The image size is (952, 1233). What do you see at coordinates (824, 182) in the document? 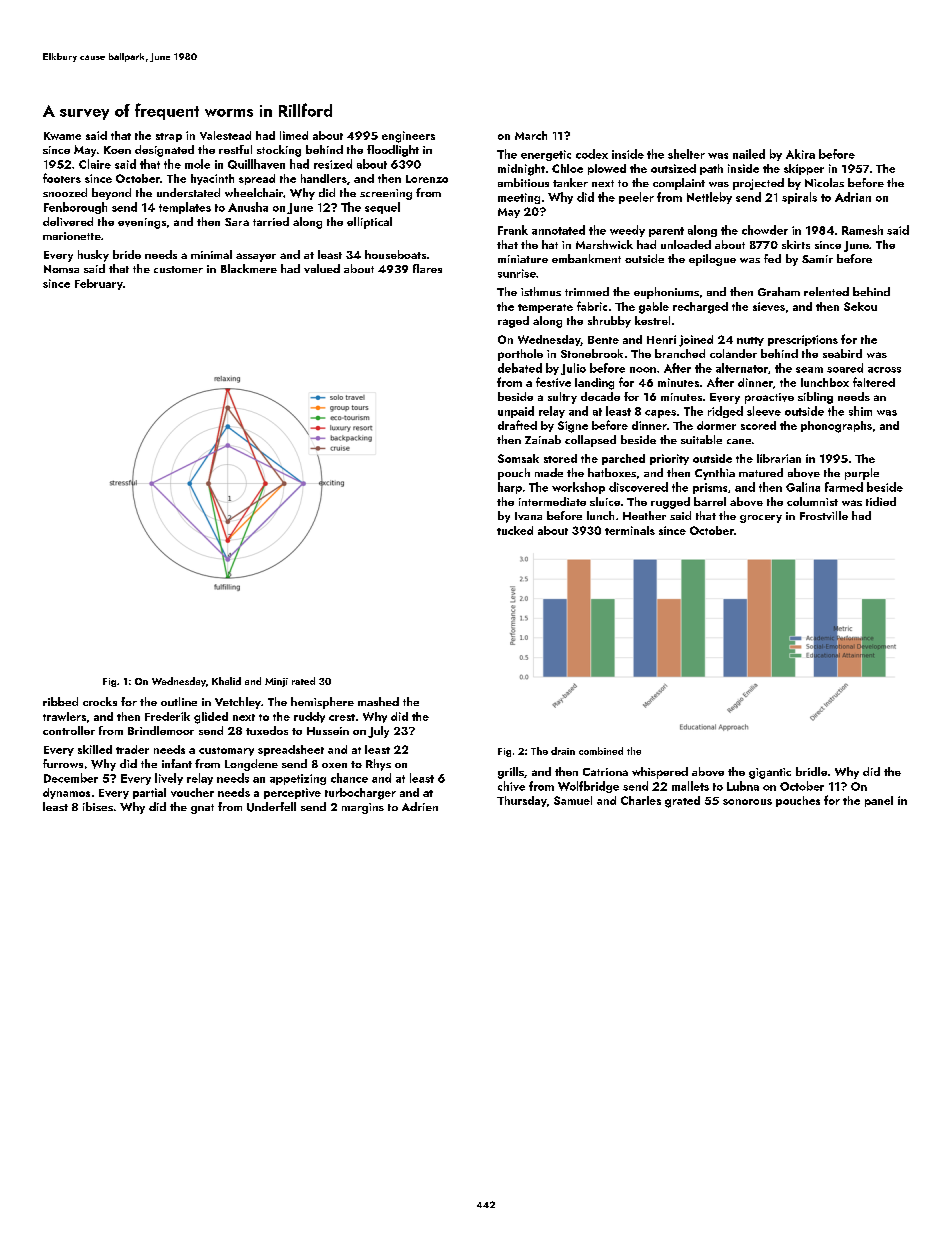
I see `Nicolas` at bounding box center [824, 182].
